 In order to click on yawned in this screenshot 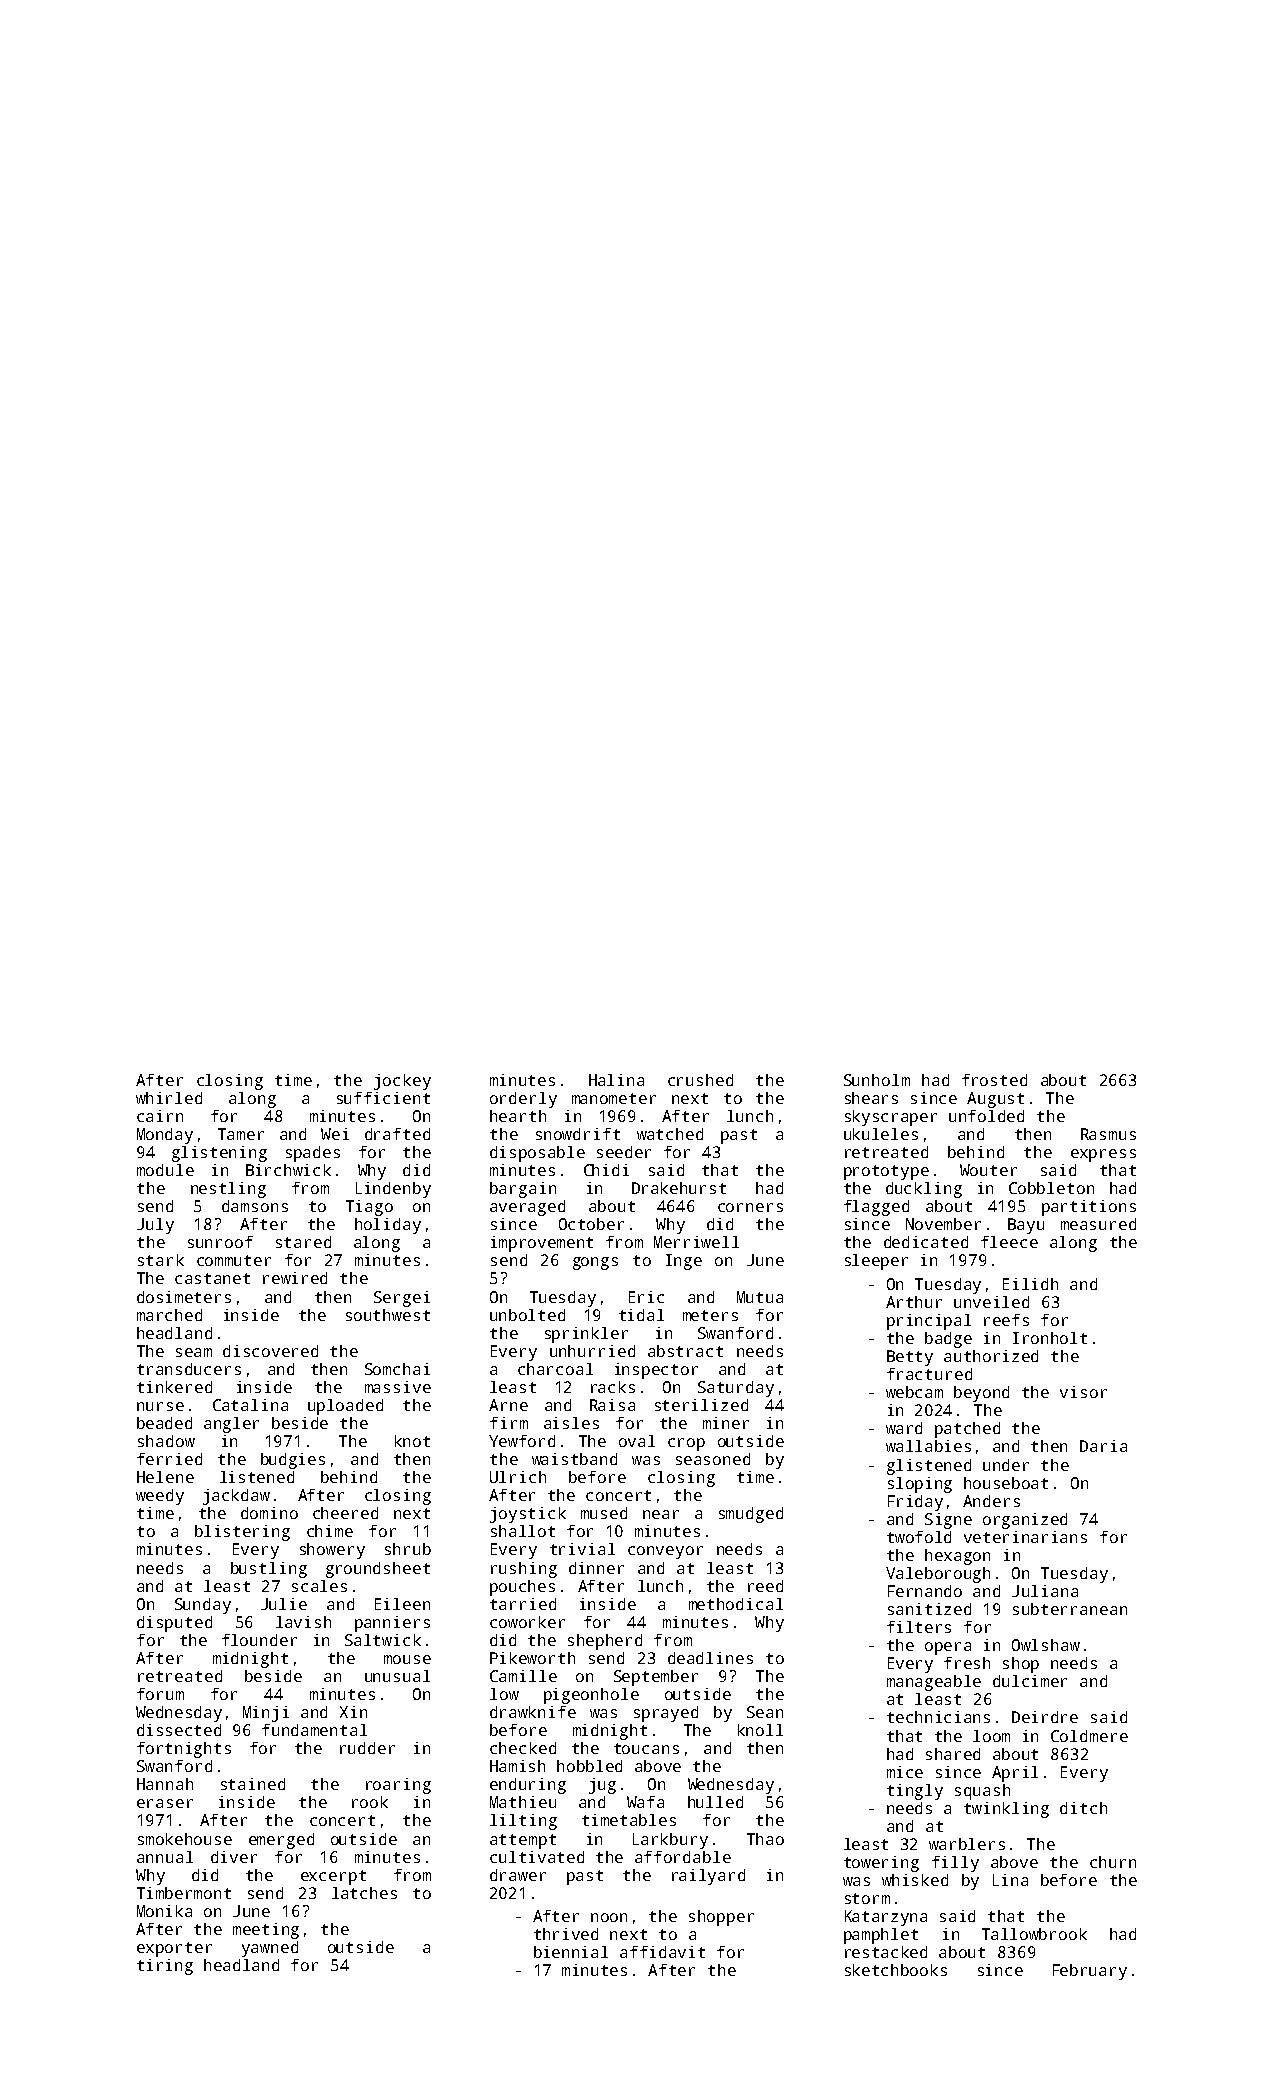, I will do `click(270, 1949)`.
